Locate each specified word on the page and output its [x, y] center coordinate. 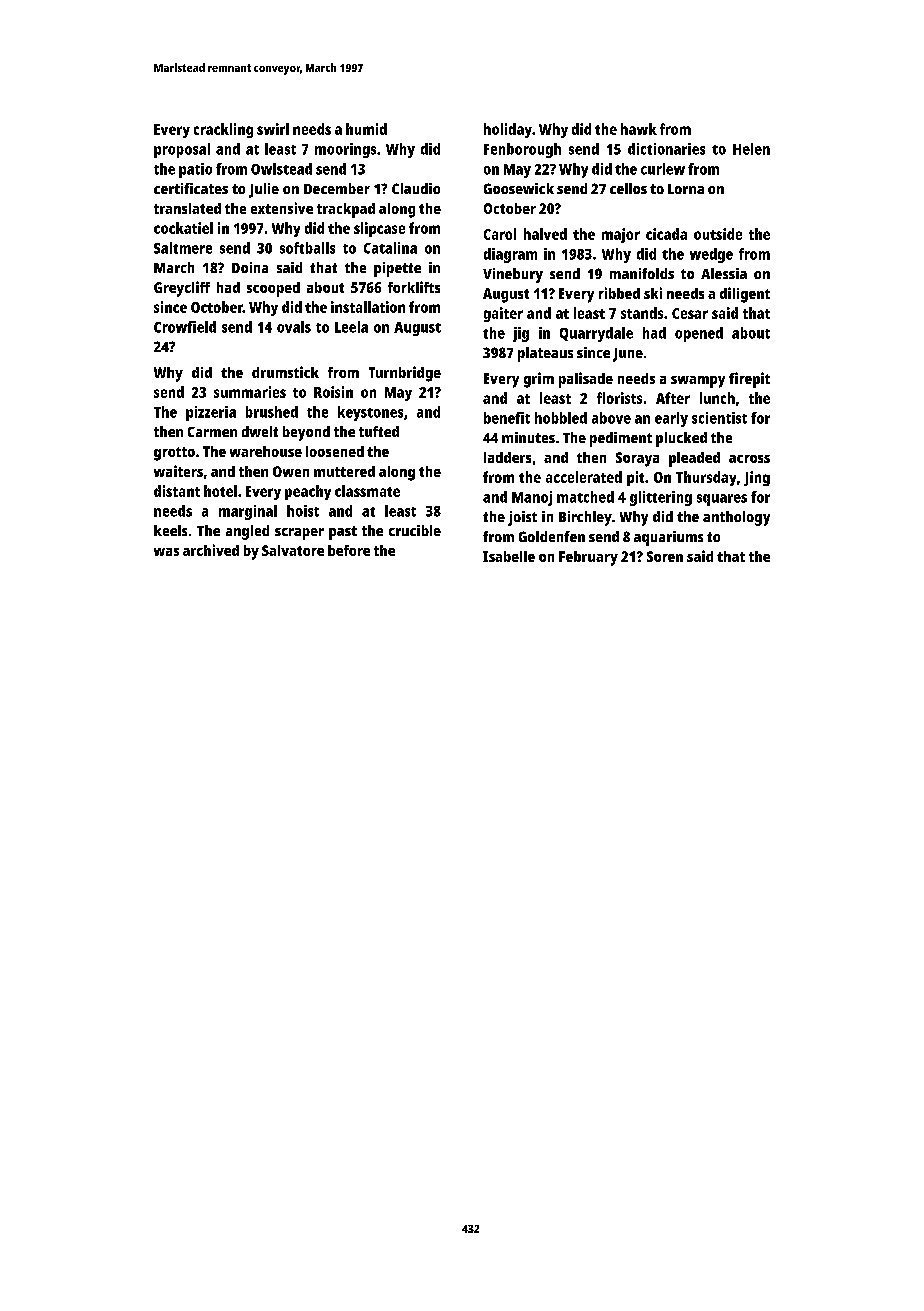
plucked [681, 439]
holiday [508, 130]
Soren [665, 556]
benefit [507, 418]
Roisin [333, 392]
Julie [264, 190]
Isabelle [509, 556]
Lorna [686, 189]
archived [211, 550]
